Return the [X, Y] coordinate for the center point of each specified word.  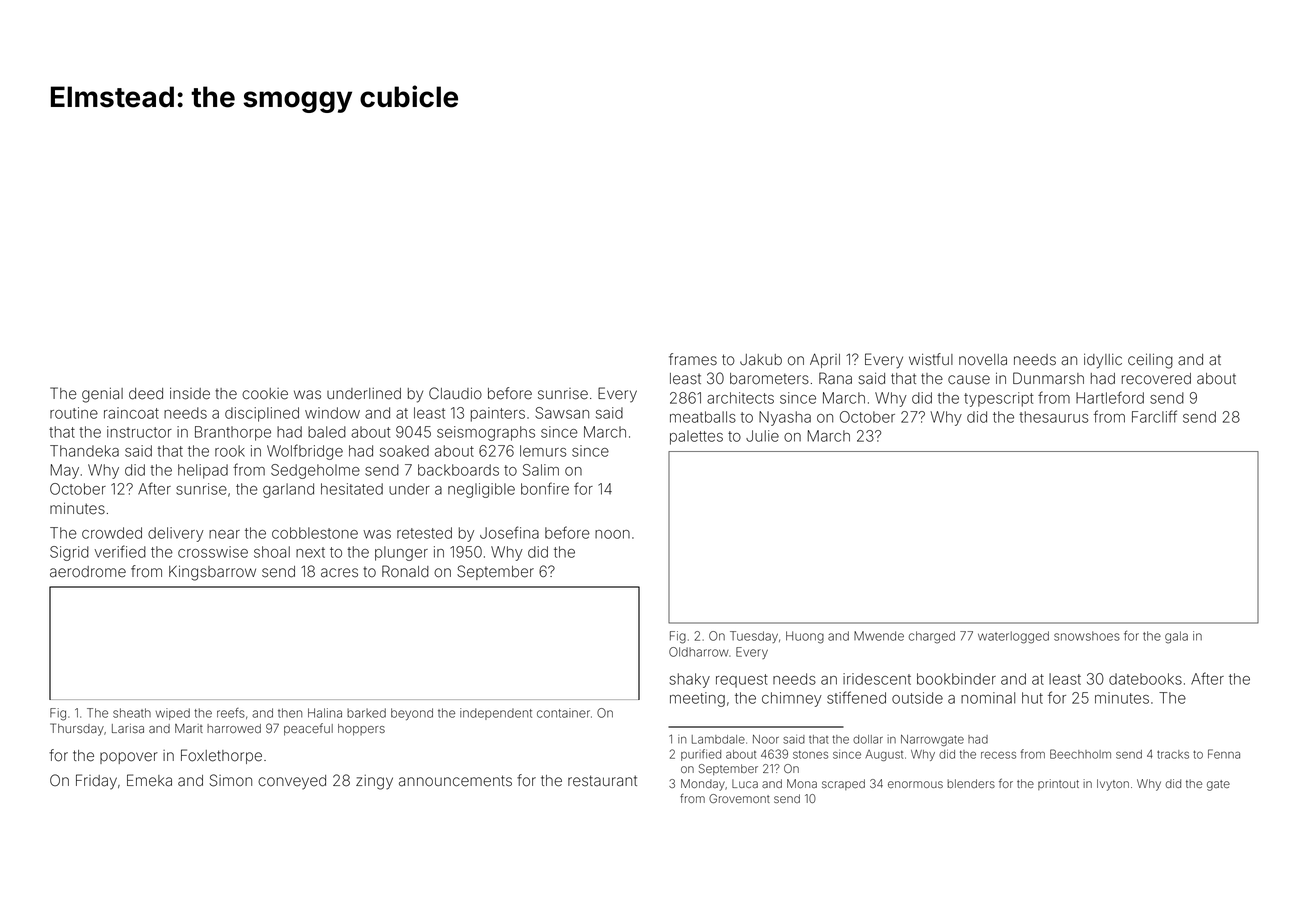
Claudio [455, 393]
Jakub [761, 360]
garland [288, 490]
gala [1176, 637]
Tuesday [754, 637]
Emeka [149, 780]
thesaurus [1053, 417]
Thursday [77, 729]
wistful [931, 359]
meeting [697, 699]
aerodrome [88, 572]
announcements [455, 781]
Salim [541, 470]
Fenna [1224, 754]
